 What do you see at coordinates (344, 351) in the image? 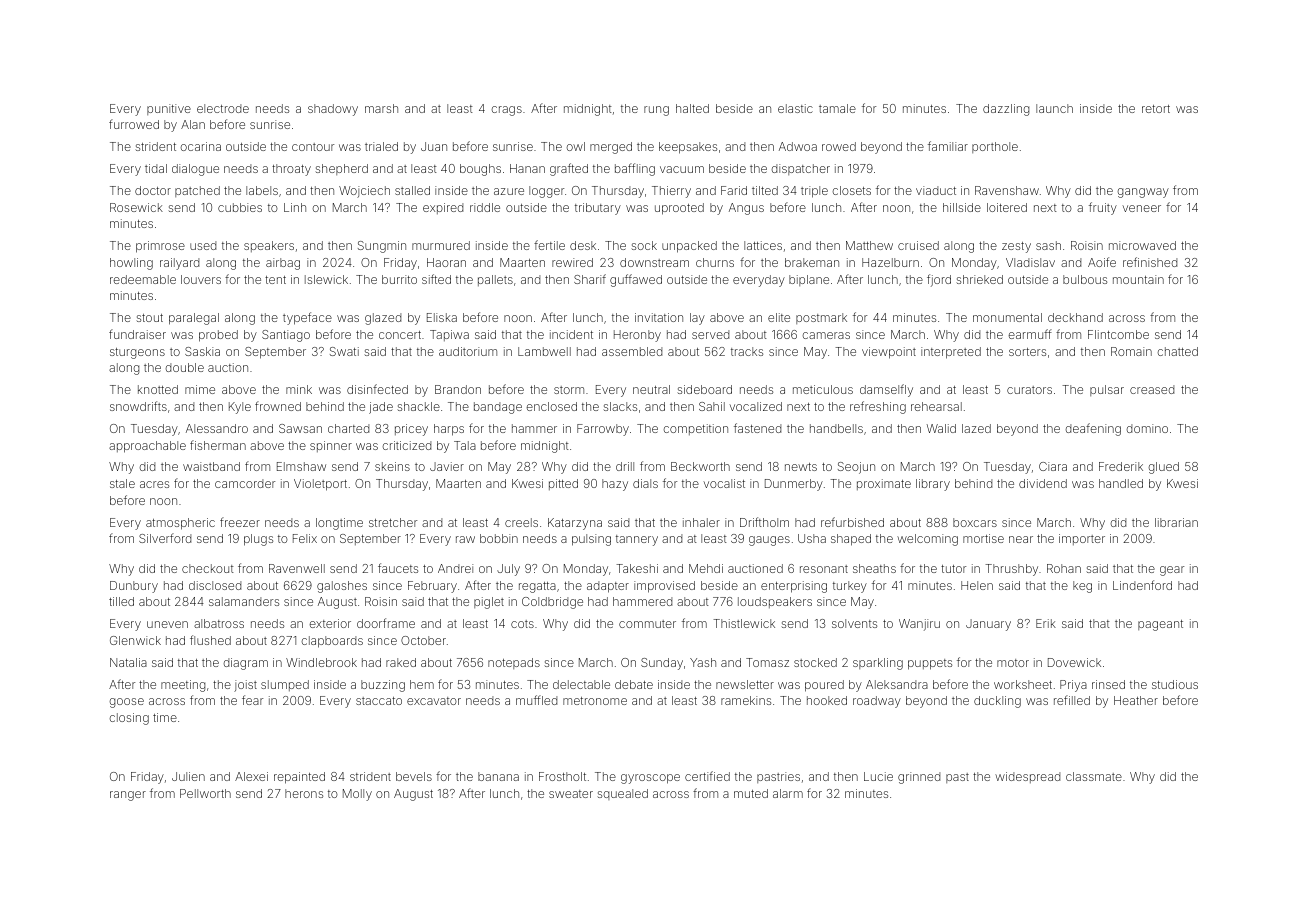
I see `Swati` at bounding box center [344, 351].
